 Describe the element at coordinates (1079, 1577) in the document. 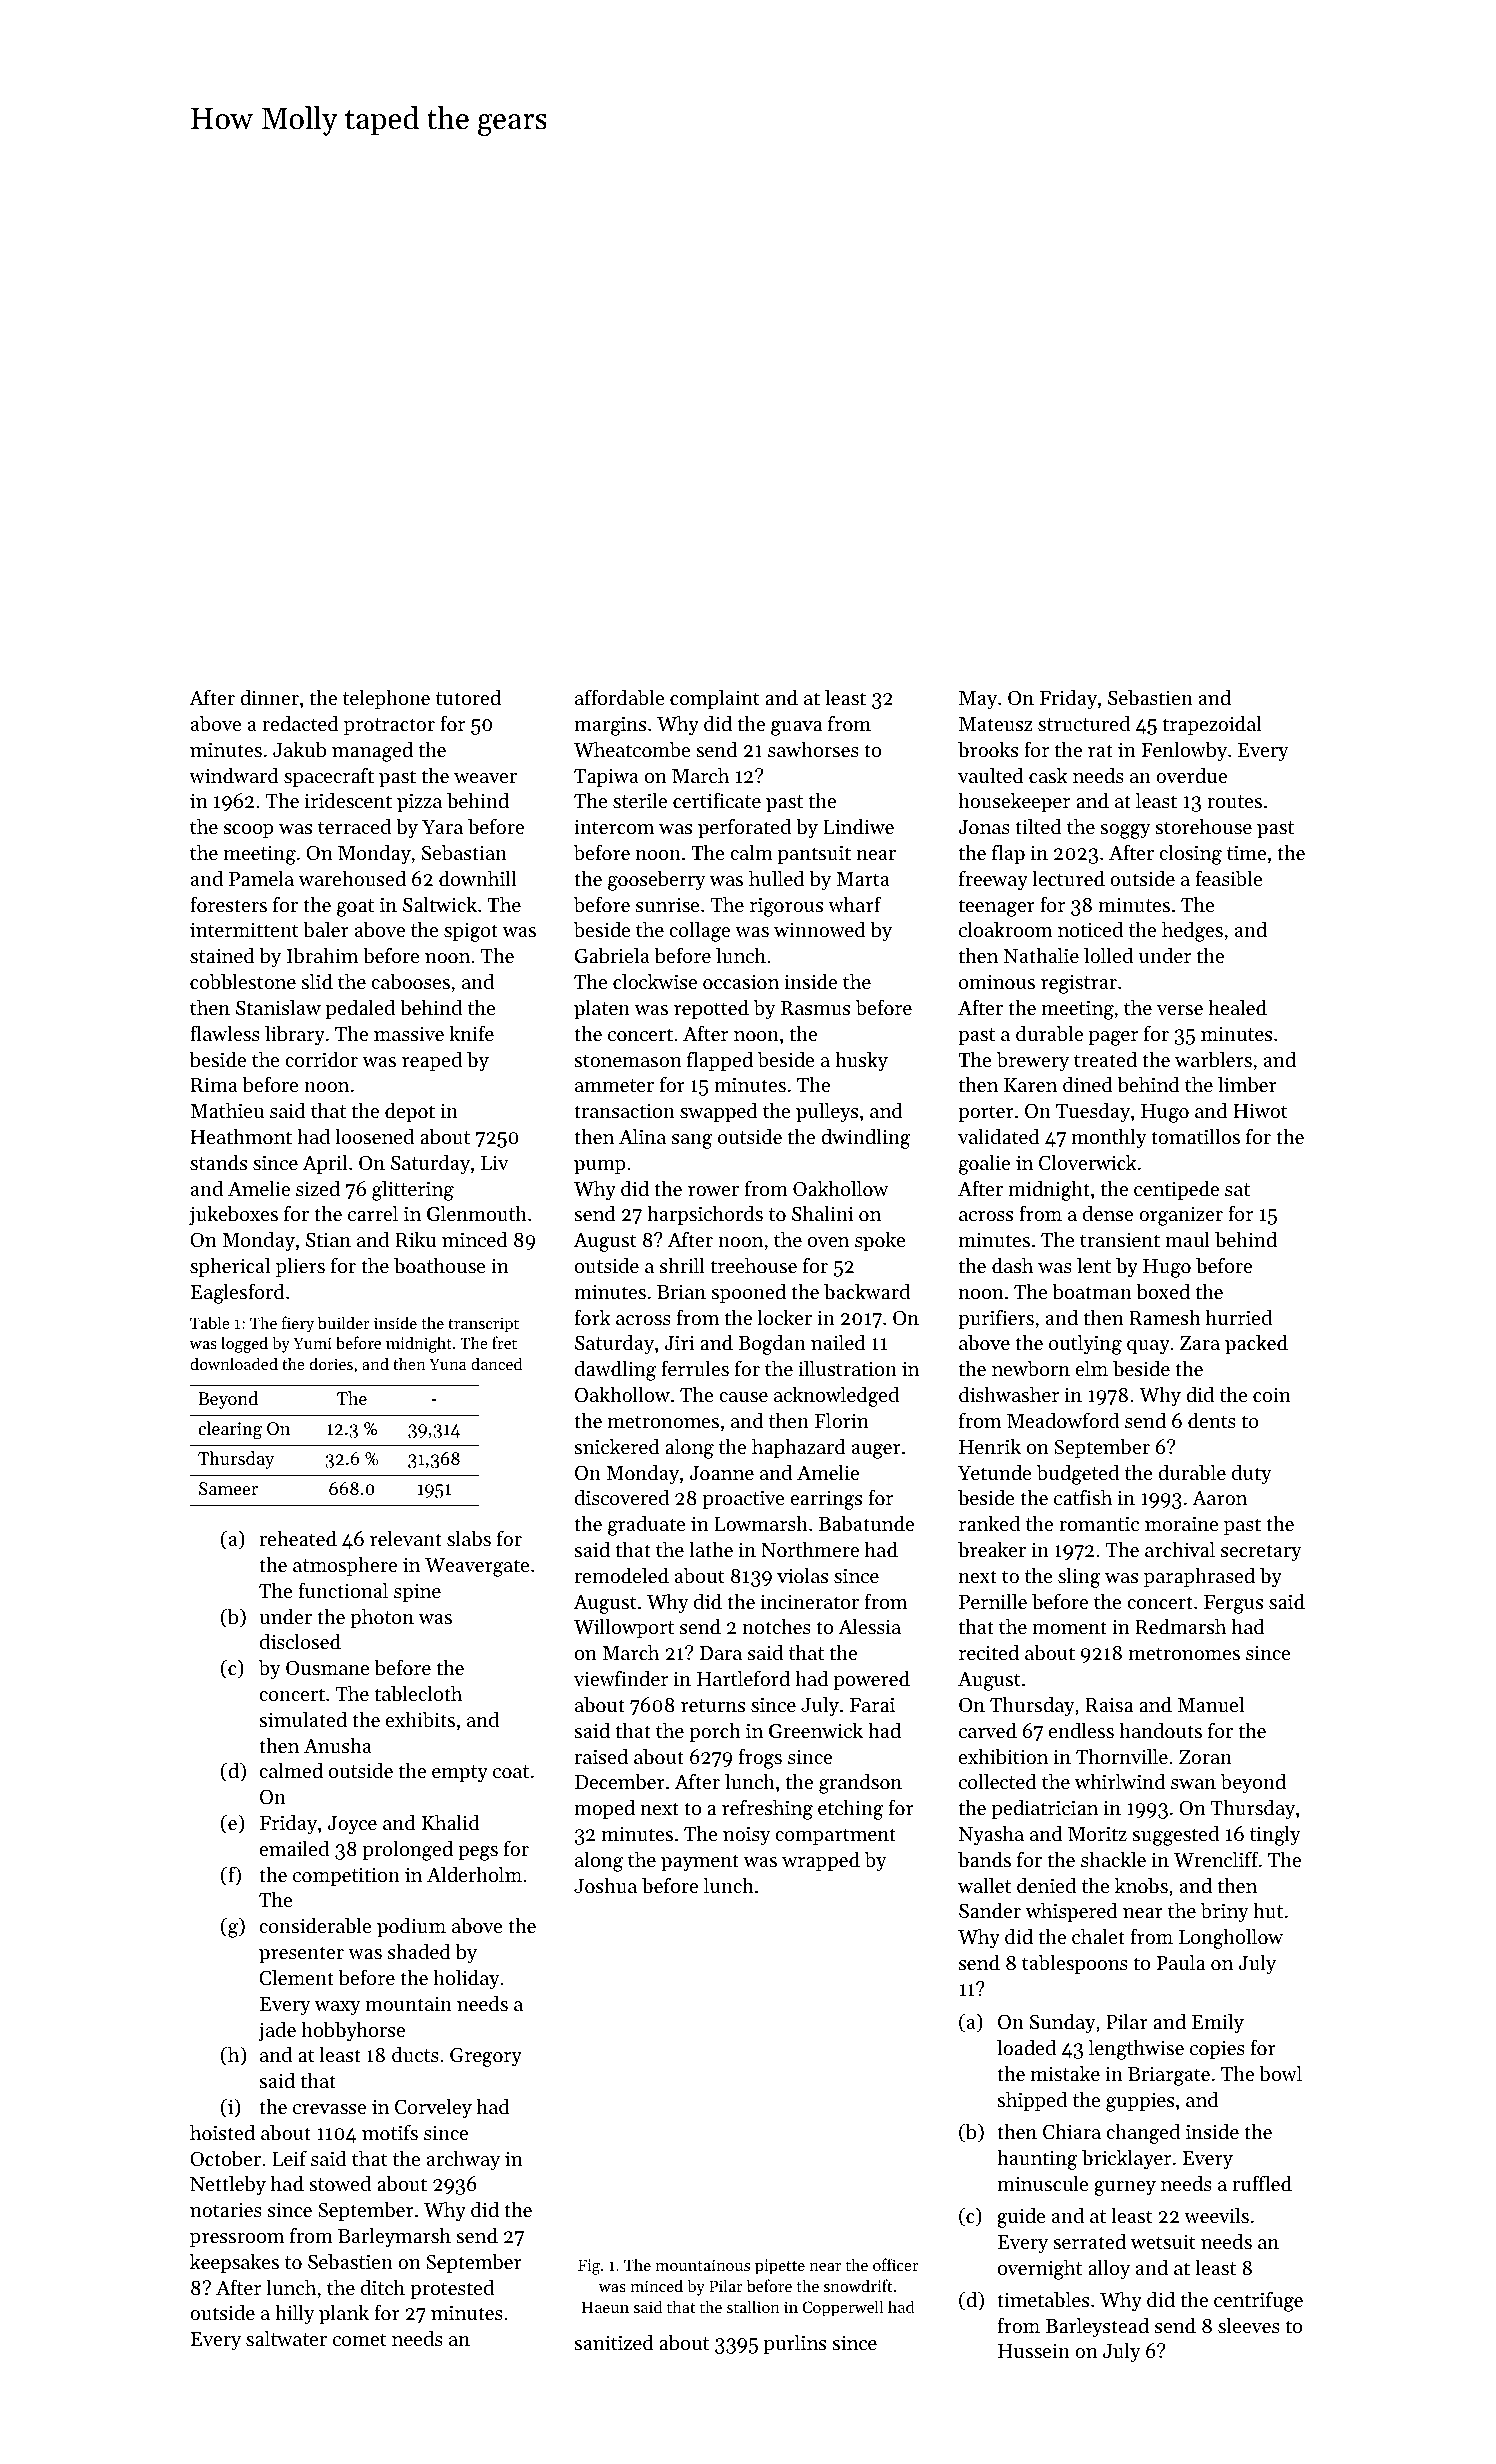

I see `sling` at that location.
